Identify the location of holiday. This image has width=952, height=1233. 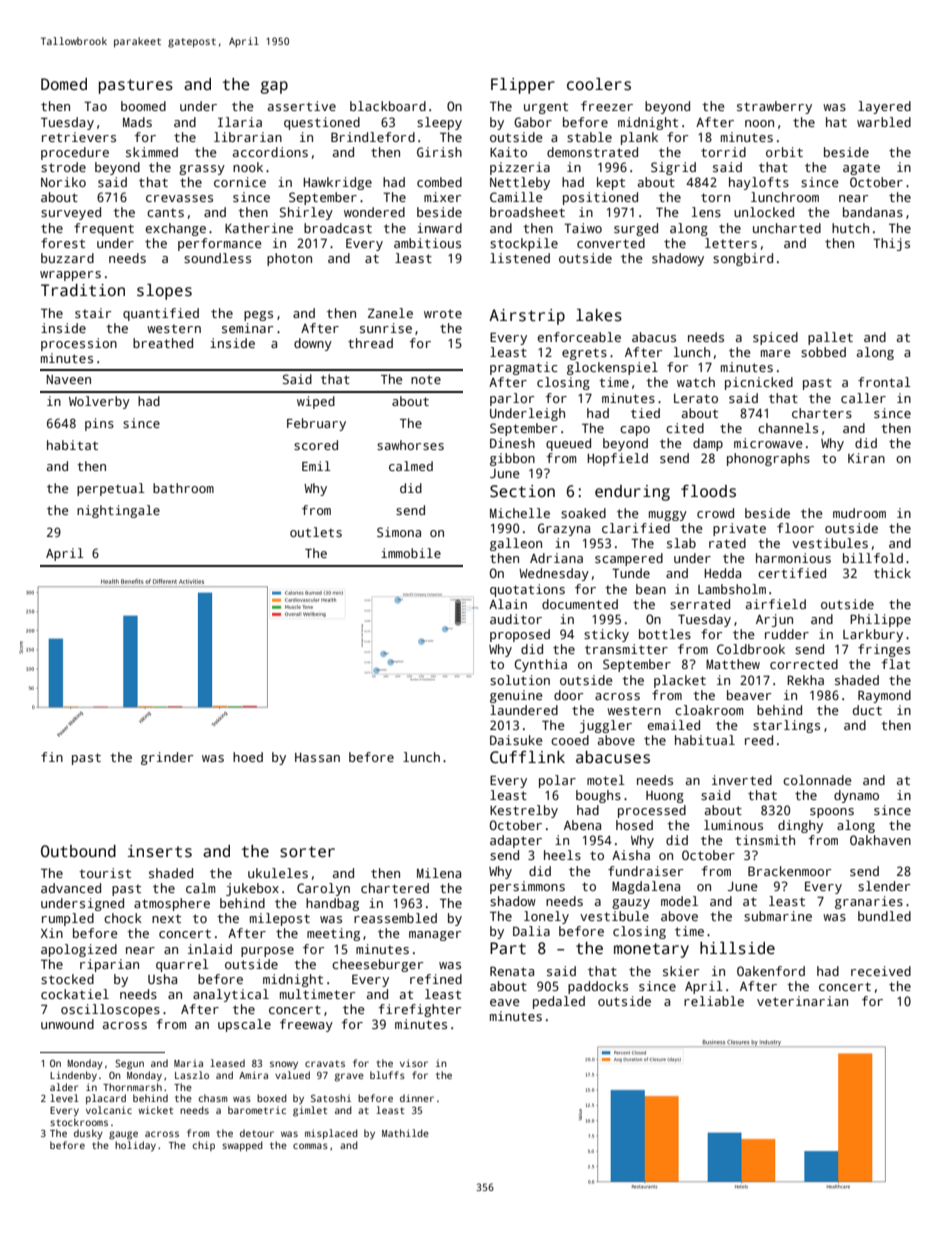
(135, 1146).
